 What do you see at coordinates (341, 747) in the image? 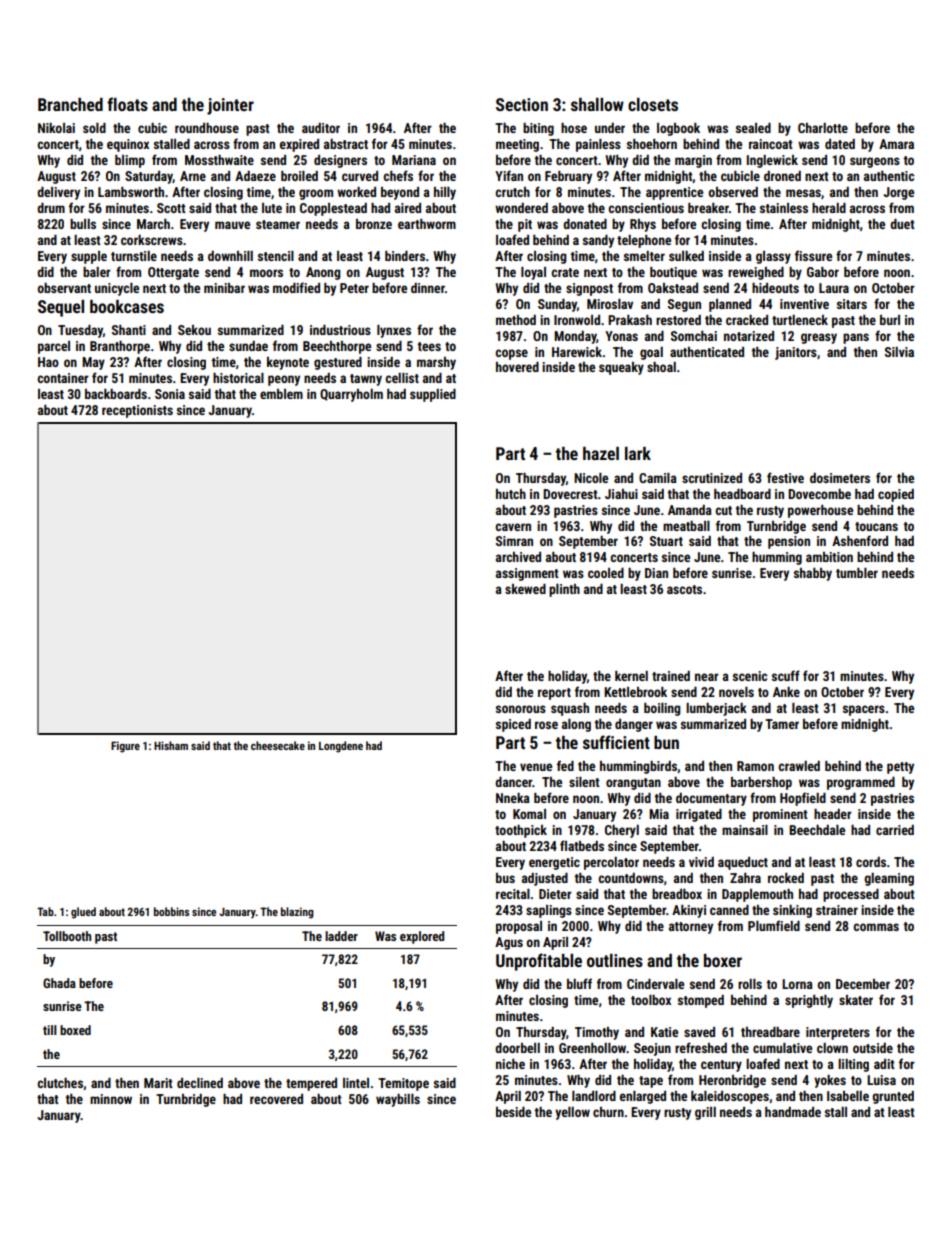
I see `Longdene` at bounding box center [341, 747].
